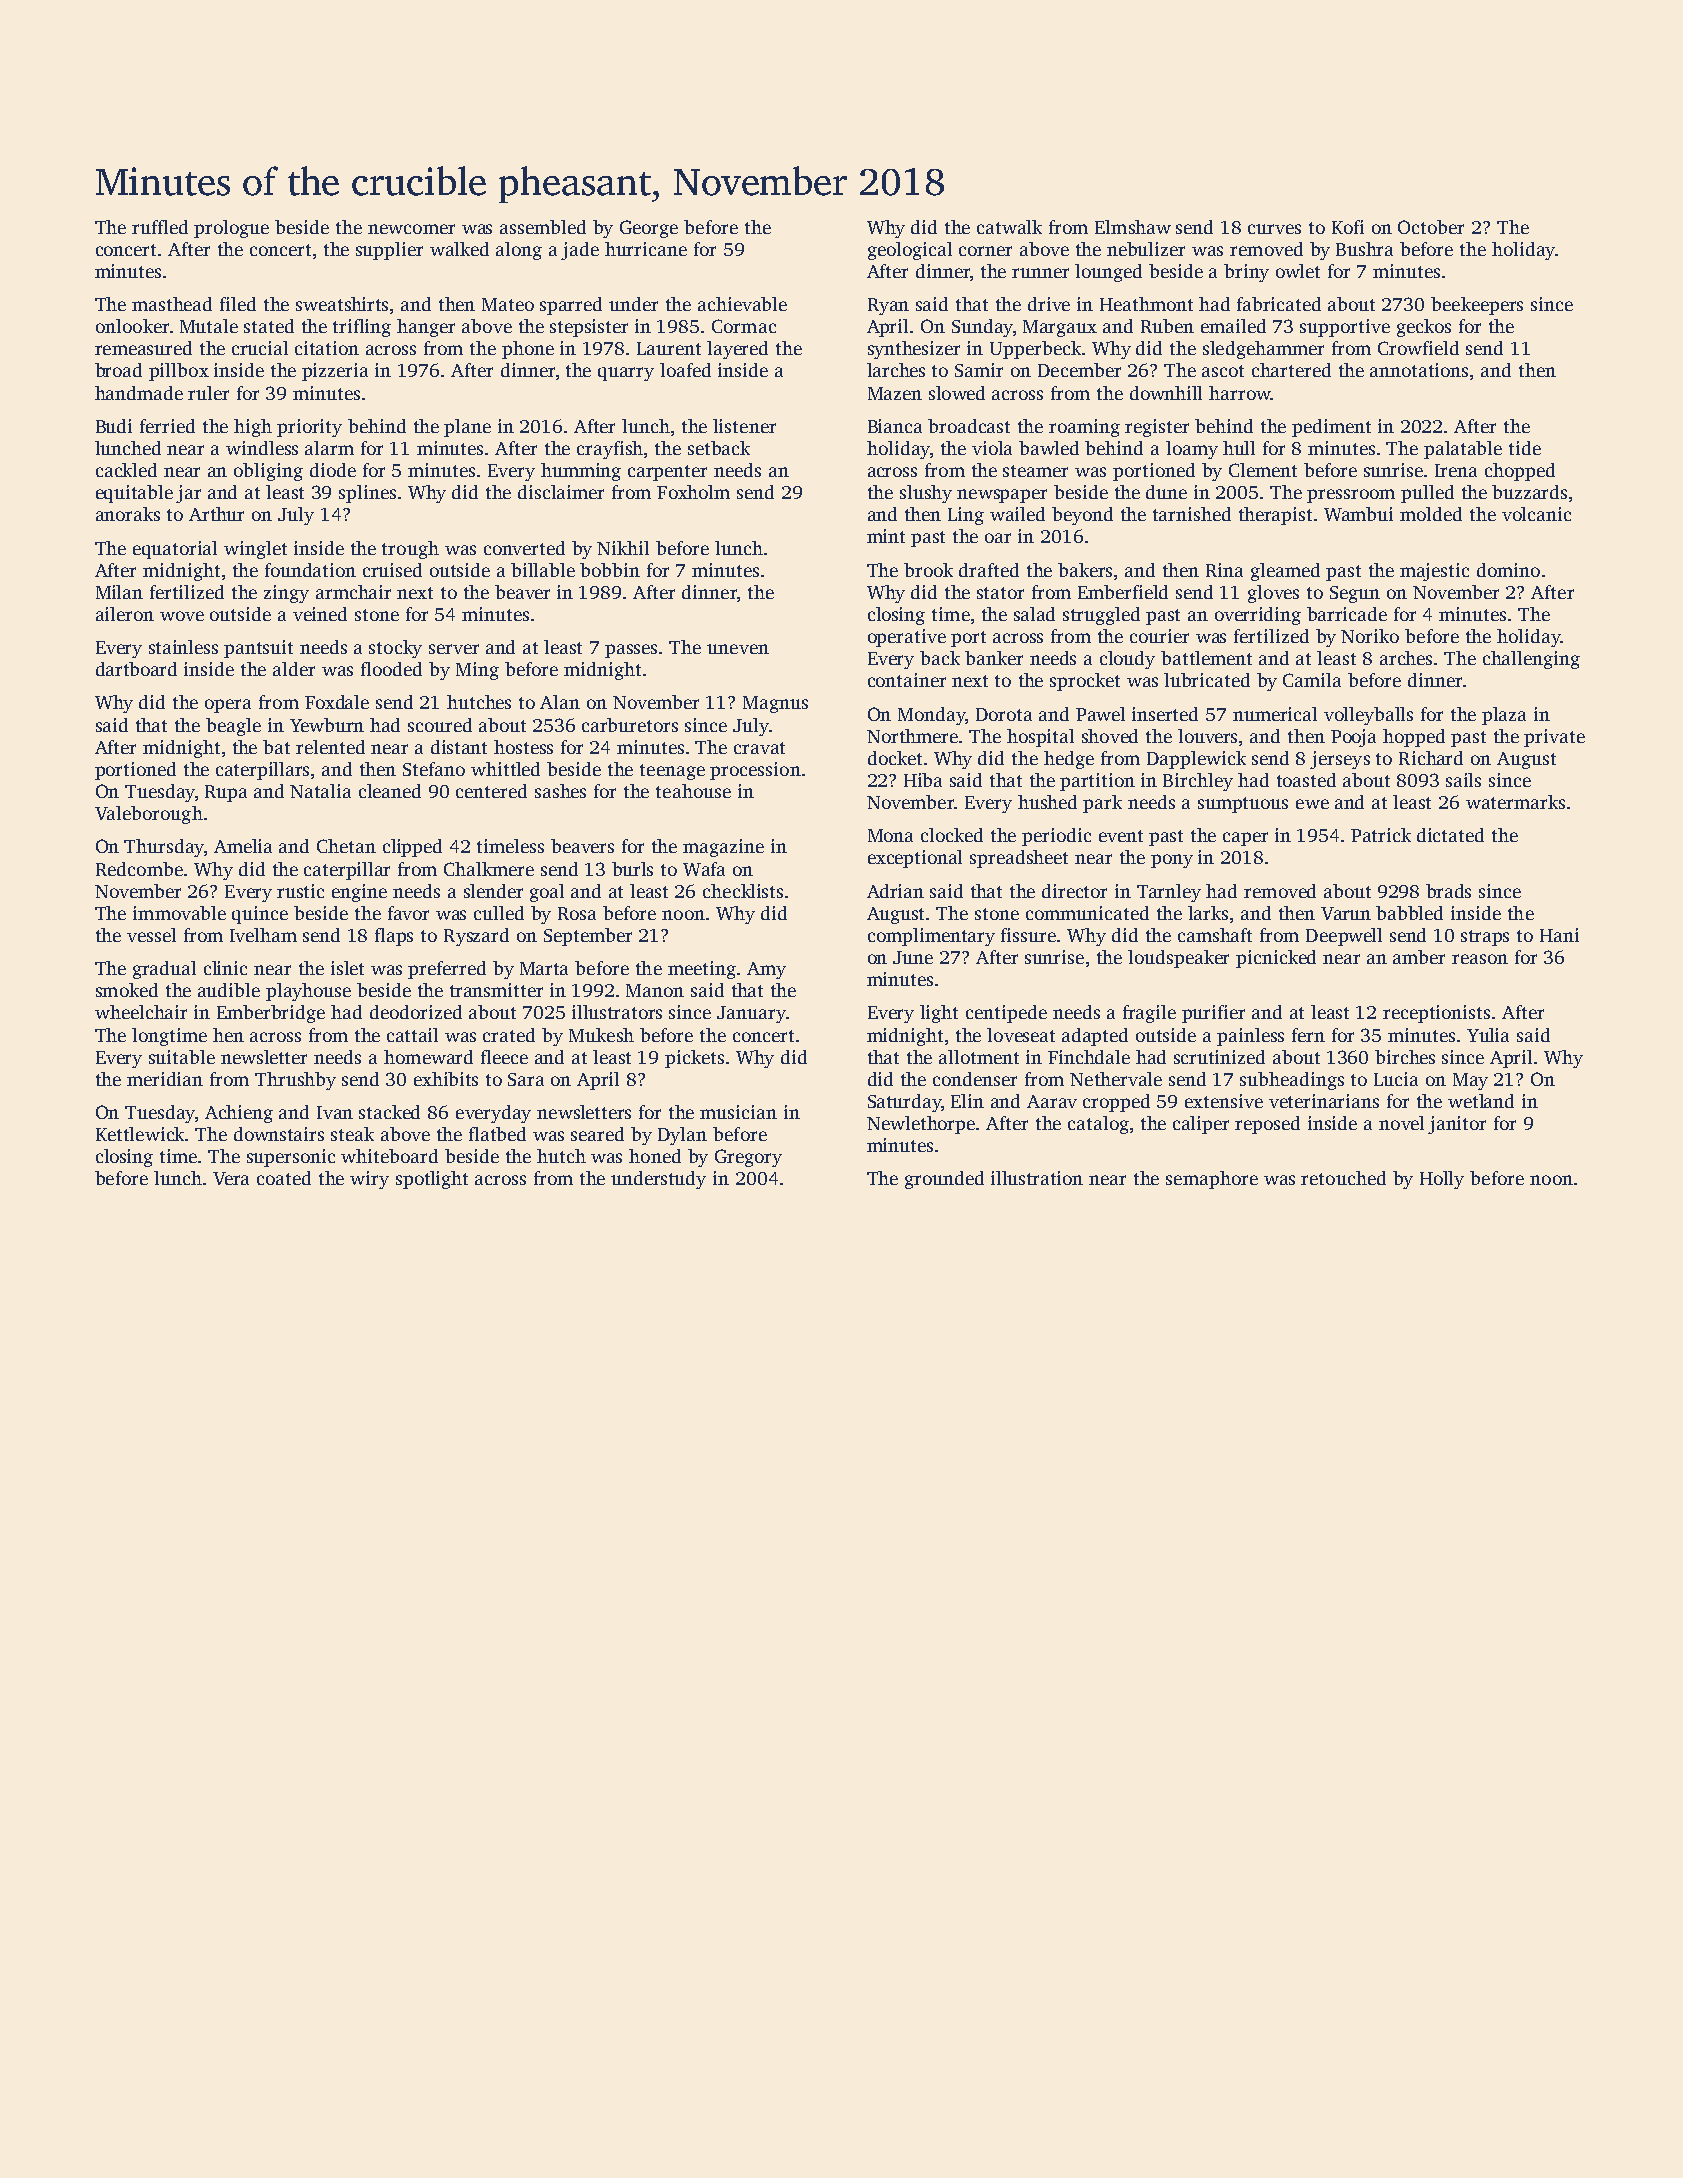  What do you see at coordinates (367, 494) in the page?
I see `splines` at bounding box center [367, 494].
